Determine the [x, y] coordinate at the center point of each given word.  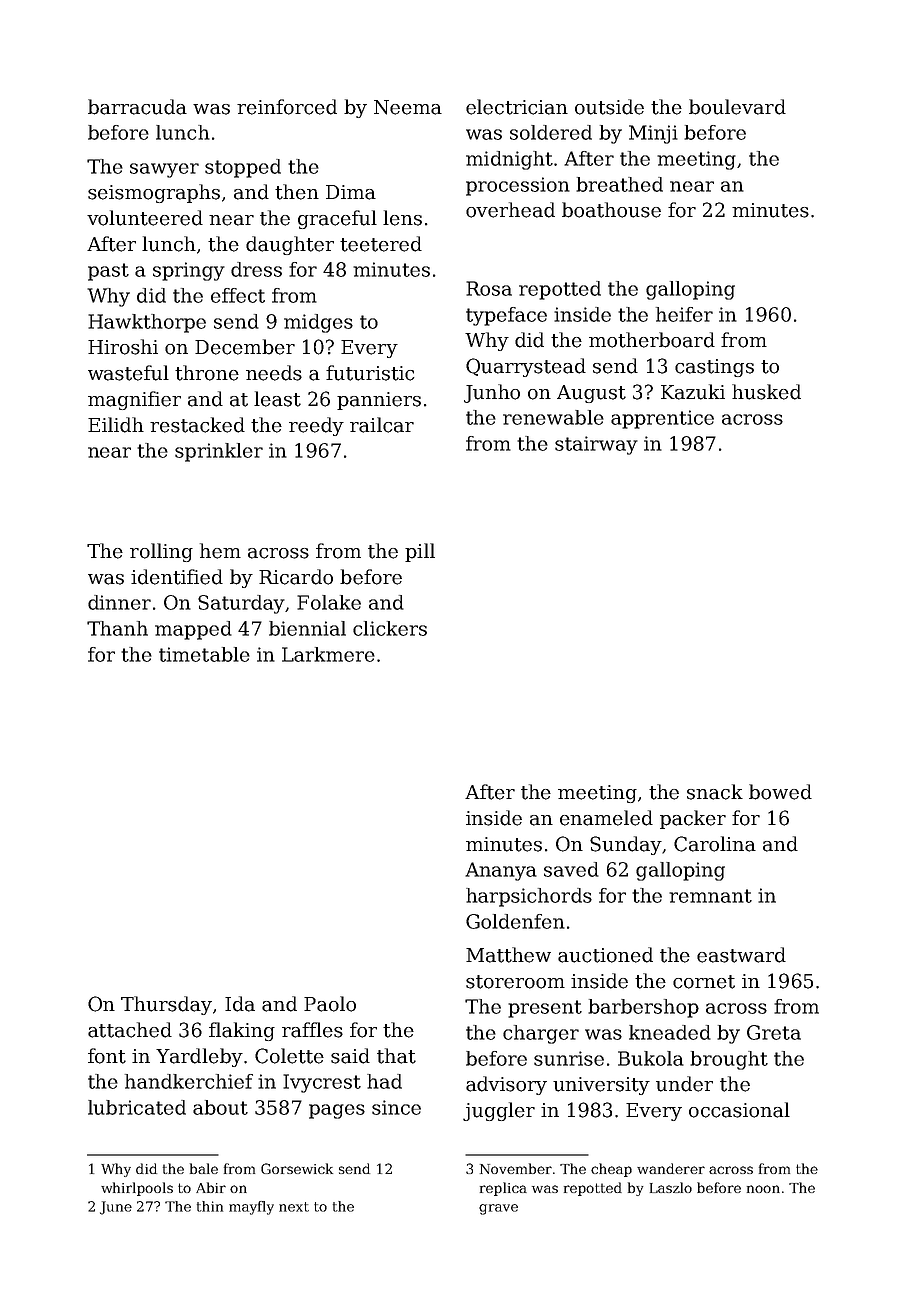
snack [715, 792]
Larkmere [328, 654]
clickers [390, 628]
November [516, 1168]
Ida [240, 1004]
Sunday [626, 845]
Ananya [501, 871]
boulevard [737, 107]
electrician [517, 107]
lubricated [137, 1107]
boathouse [611, 210]
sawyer [164, 170]
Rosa [489, 288]
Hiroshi [123, 347]
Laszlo [671, 1187]
